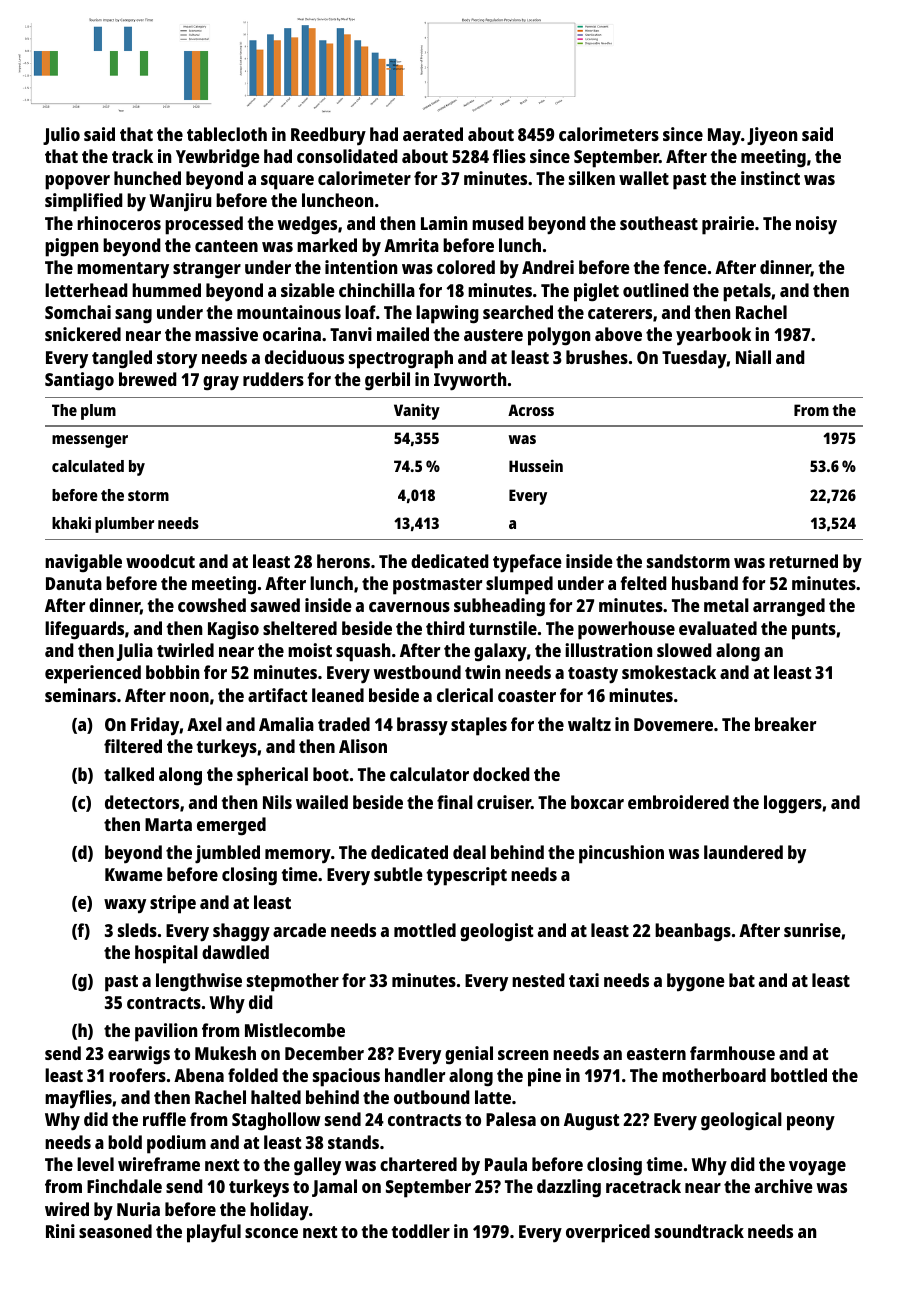  What do you see at coordinates (80, 695) in the screenshot?
I see `seminars` at bounding box center [80, 695].
